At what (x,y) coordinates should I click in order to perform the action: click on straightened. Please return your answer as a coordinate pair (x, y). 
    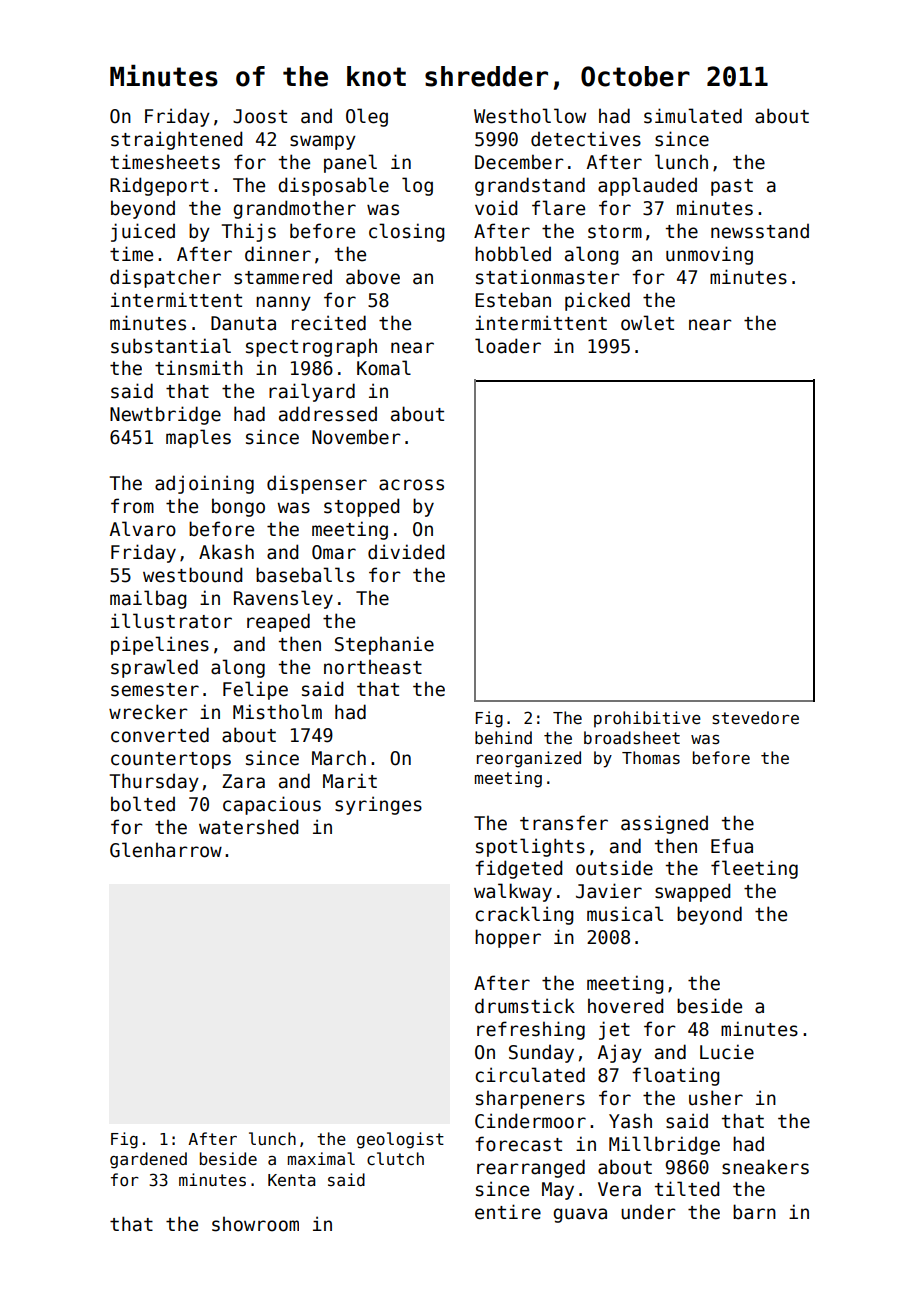
    Looking at the image, I should click on (176, 140).
